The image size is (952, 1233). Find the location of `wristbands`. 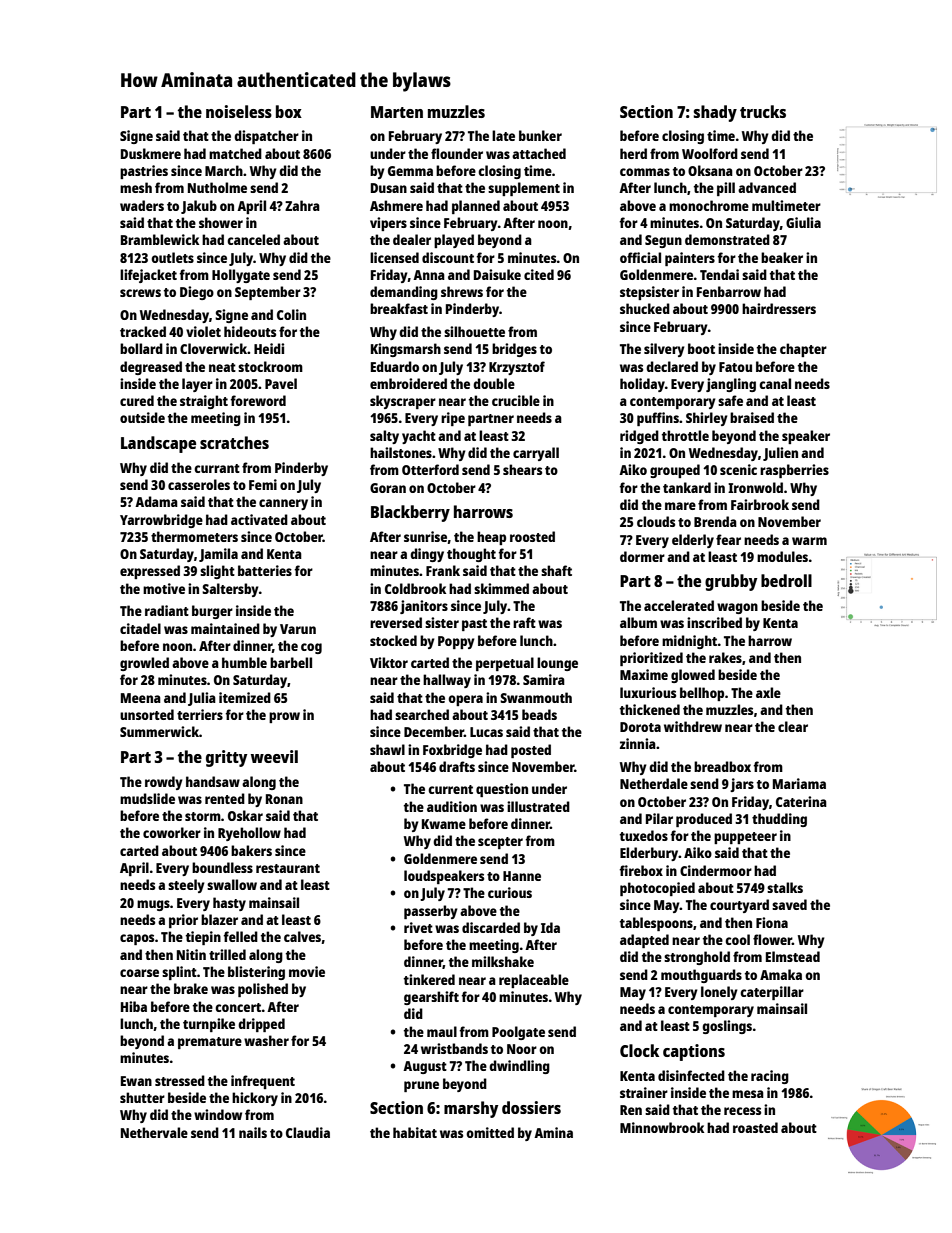

wristbands is located at coordinates (454, 1048).
